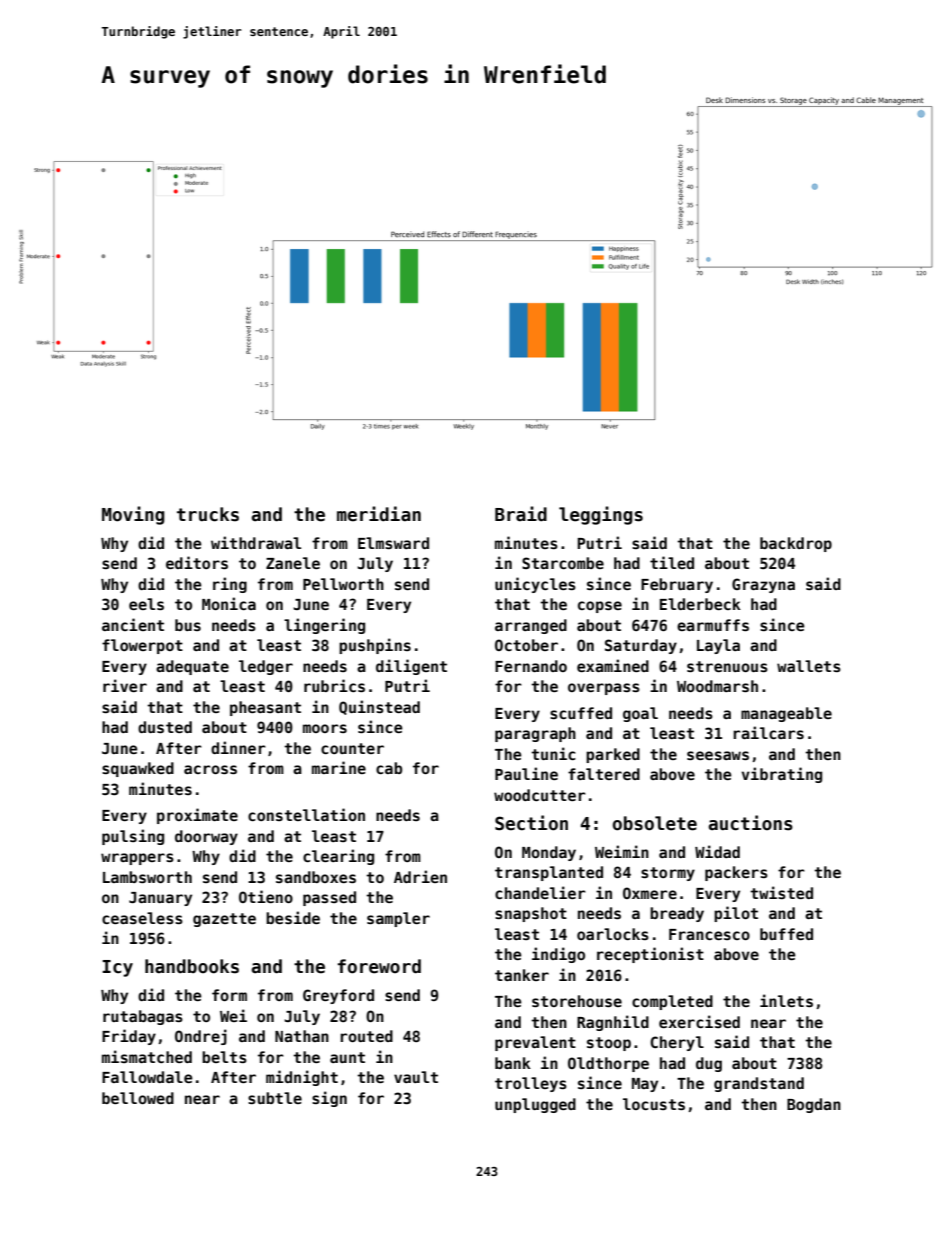 The height and width of the screenshot is (1233, 952). Describe the element at coordinates (796, 544) in the screenshot. I see `backdrop` at that location.
